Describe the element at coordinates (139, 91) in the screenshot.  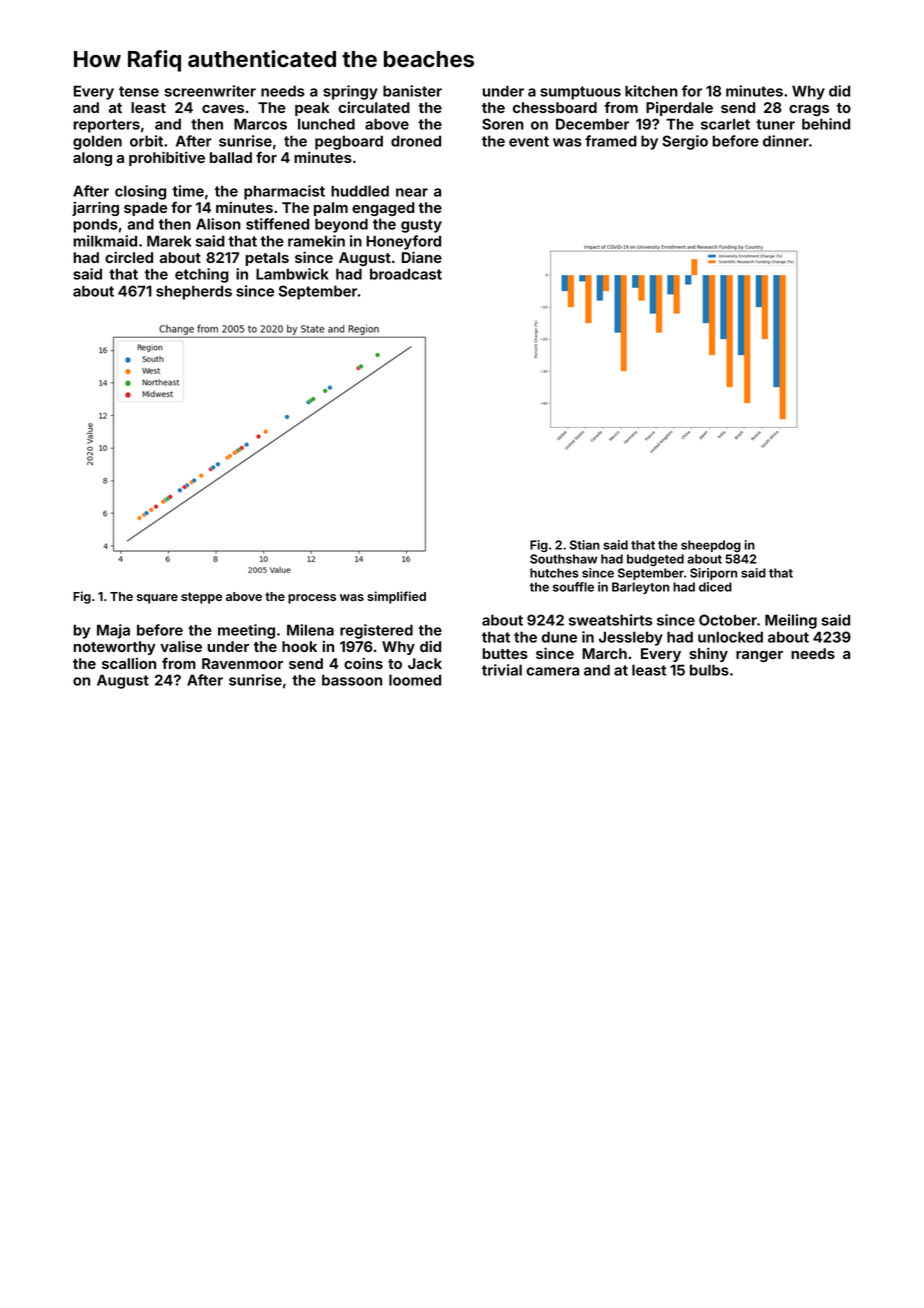
I see `tense` at that location.
